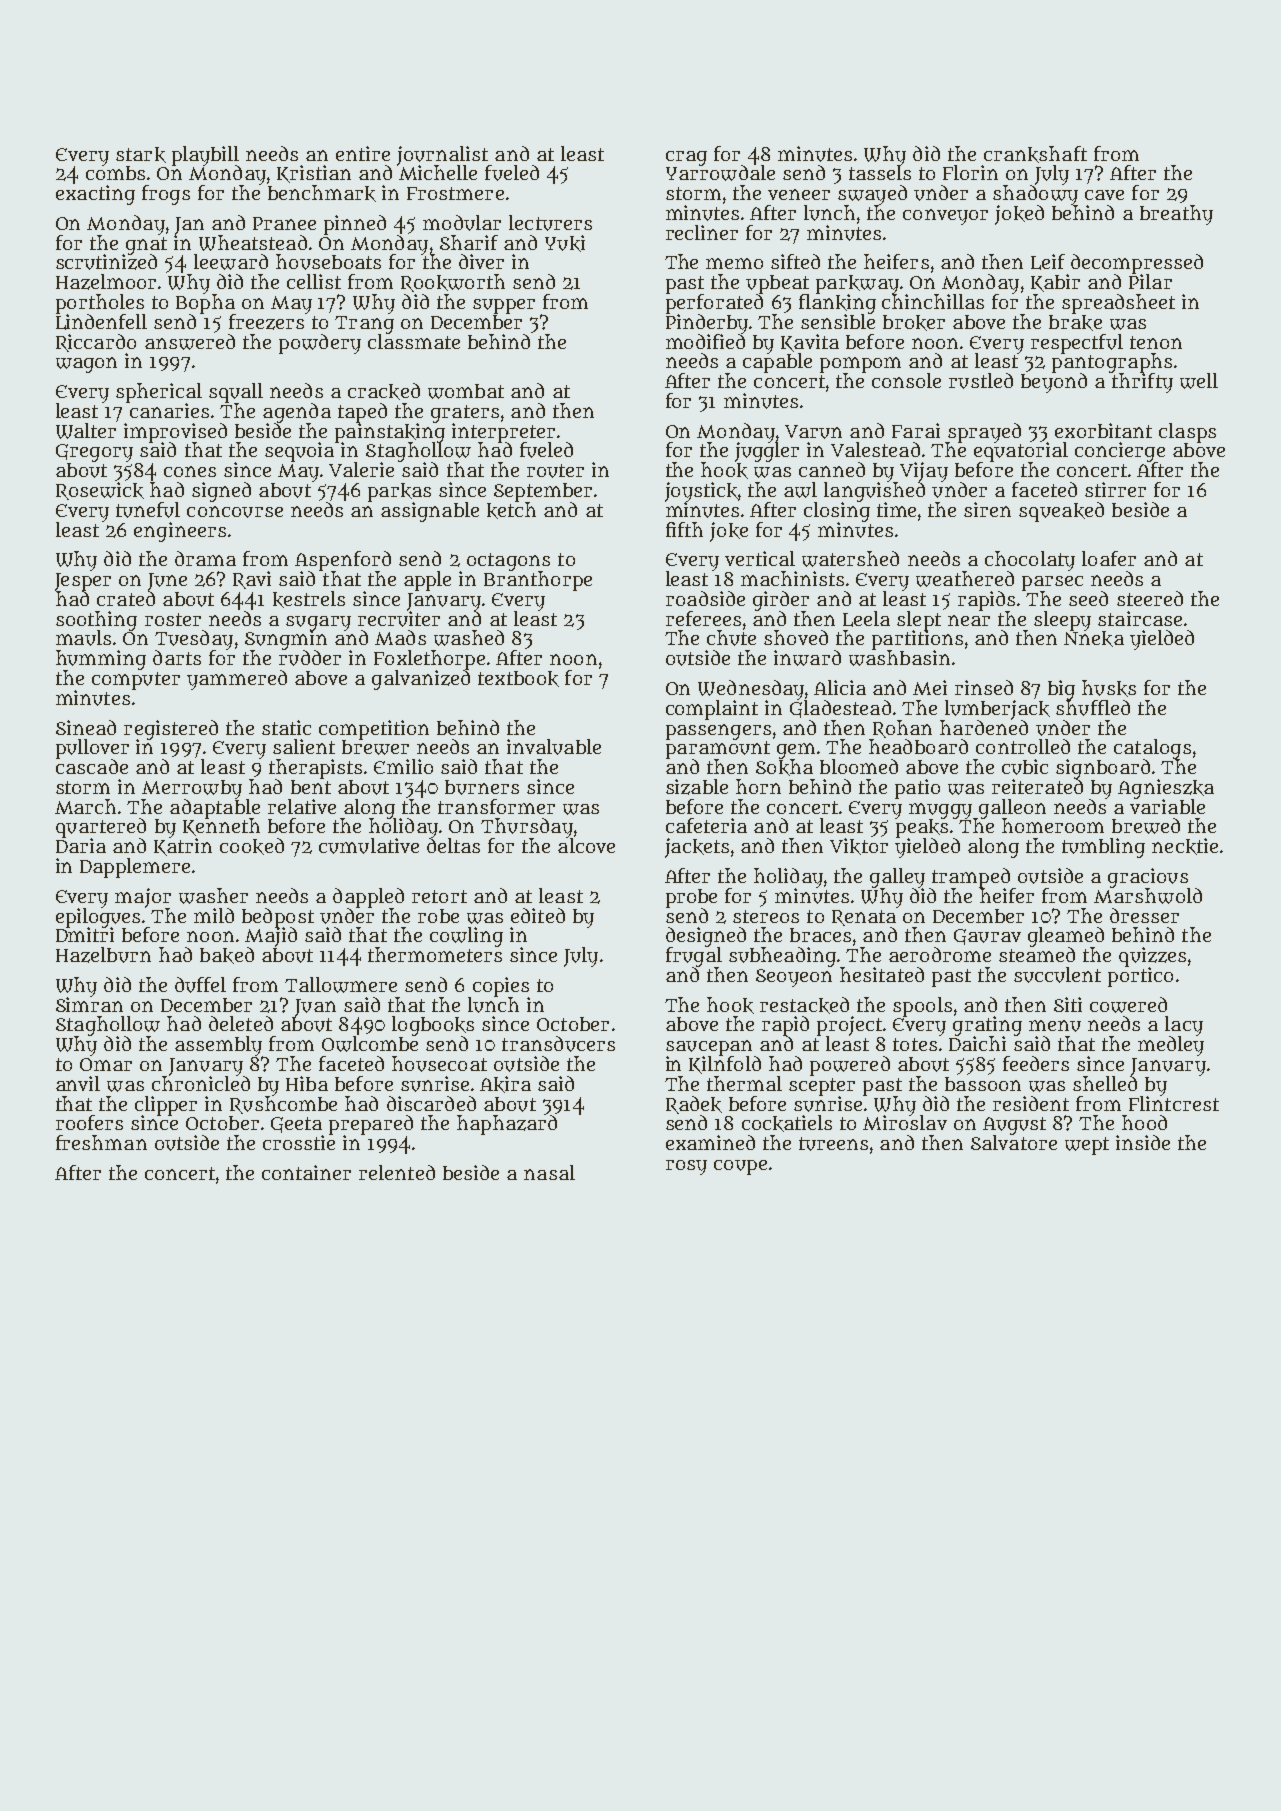 This page has height=1811, width=1281. I want to click on Wednesday, so click(751, 690).
